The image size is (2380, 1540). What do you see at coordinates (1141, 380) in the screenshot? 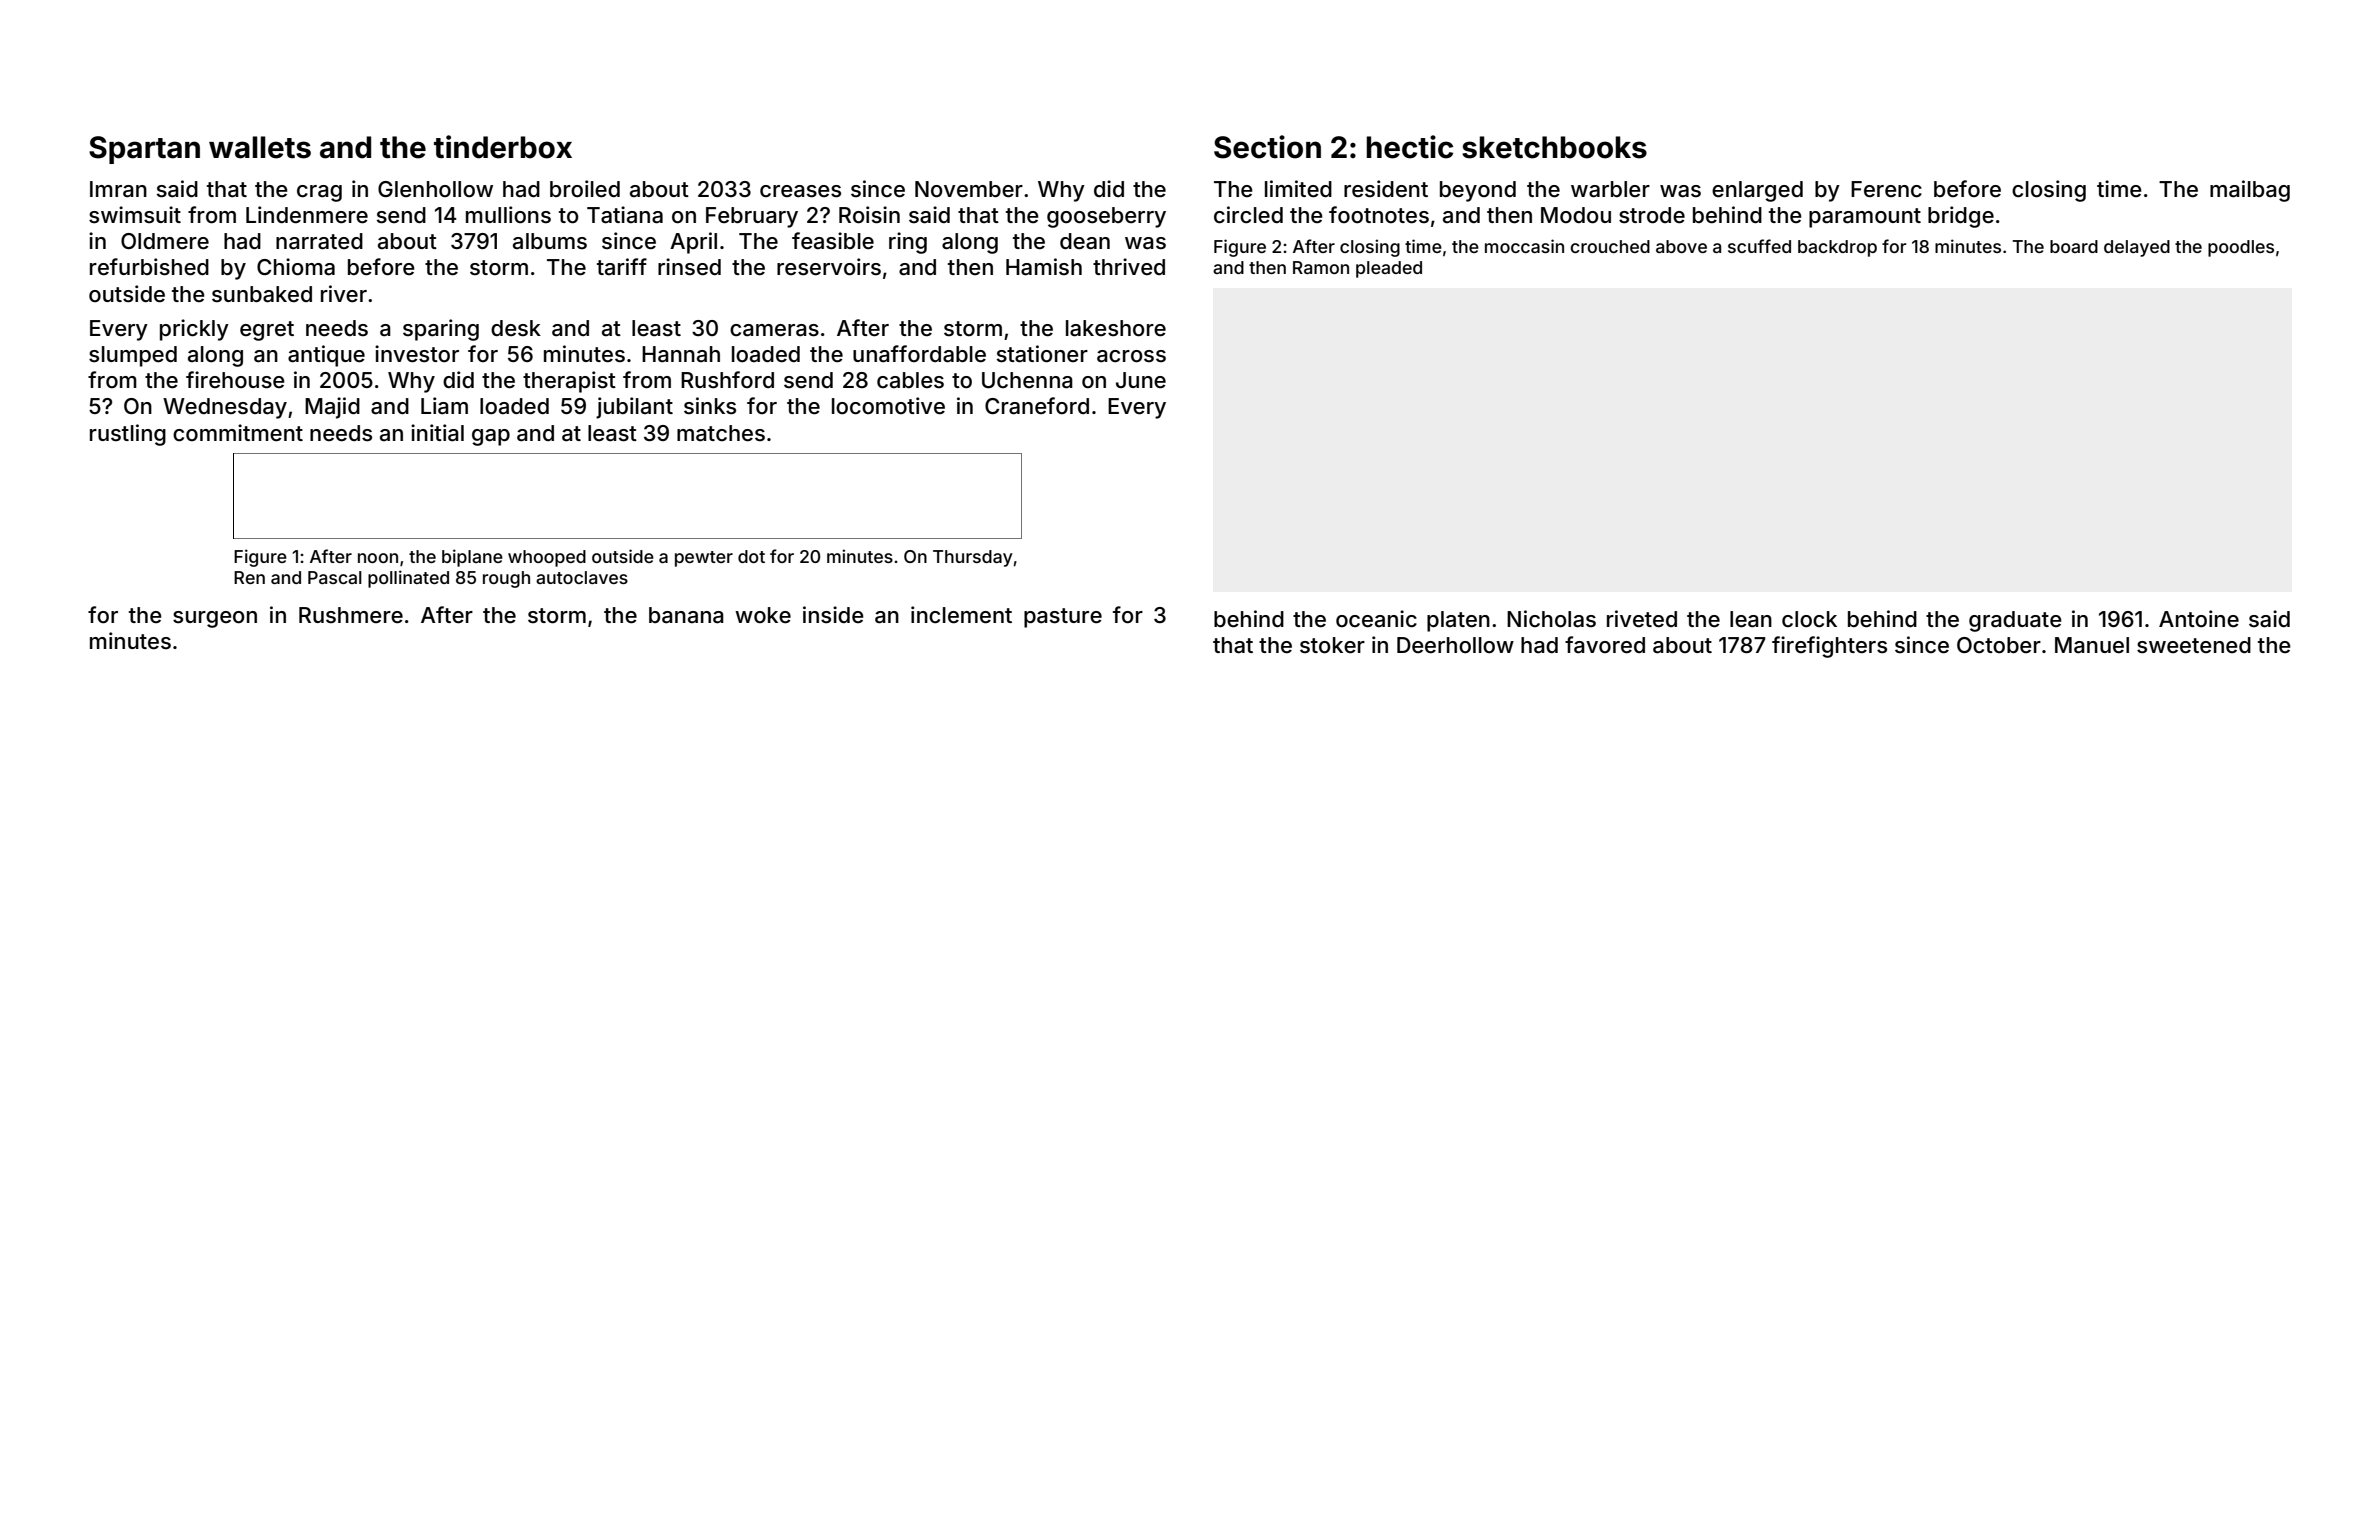
I see `June` at bounding box center [1141, 380].
